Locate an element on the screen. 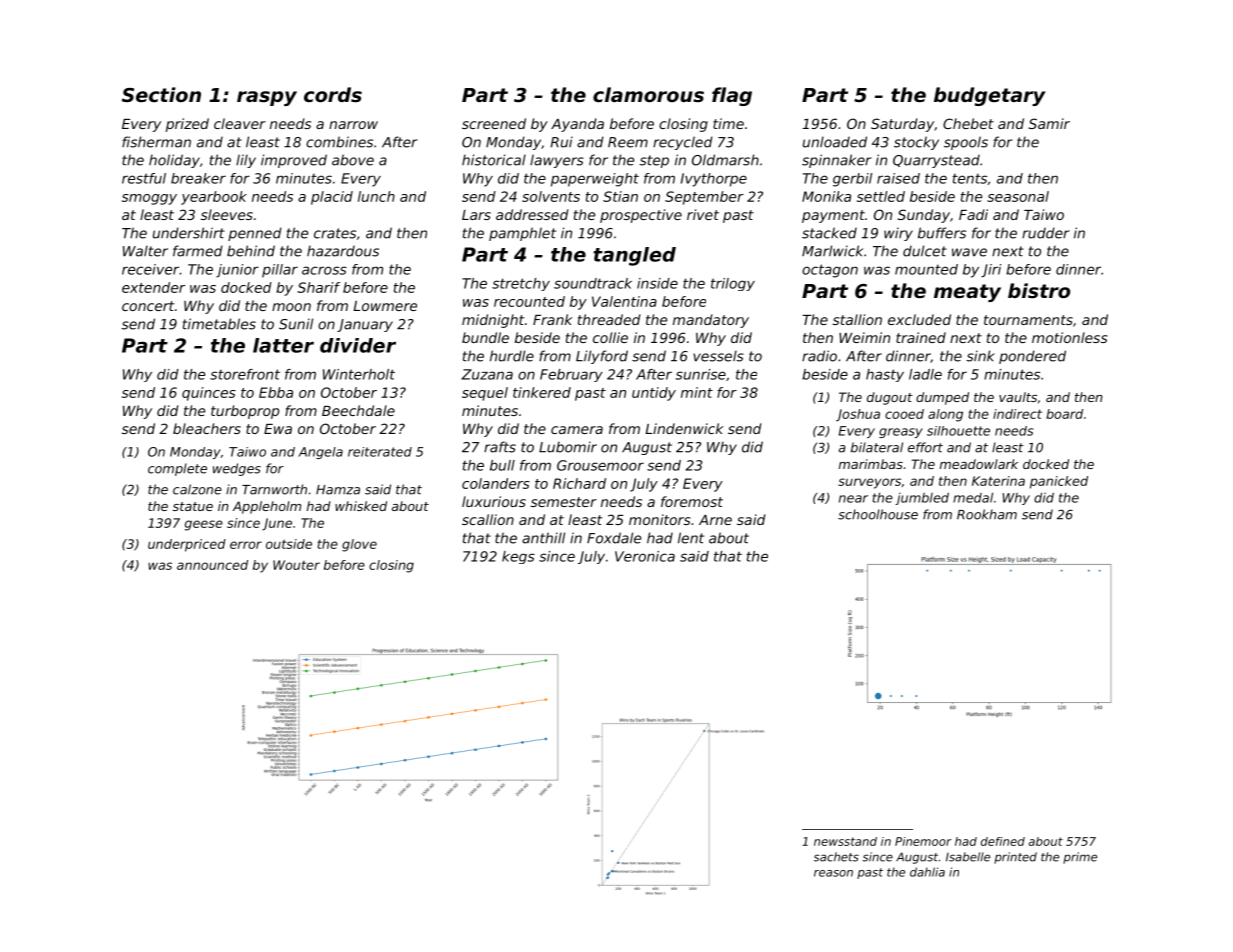  solvents is located at coordinates (551, 196).
